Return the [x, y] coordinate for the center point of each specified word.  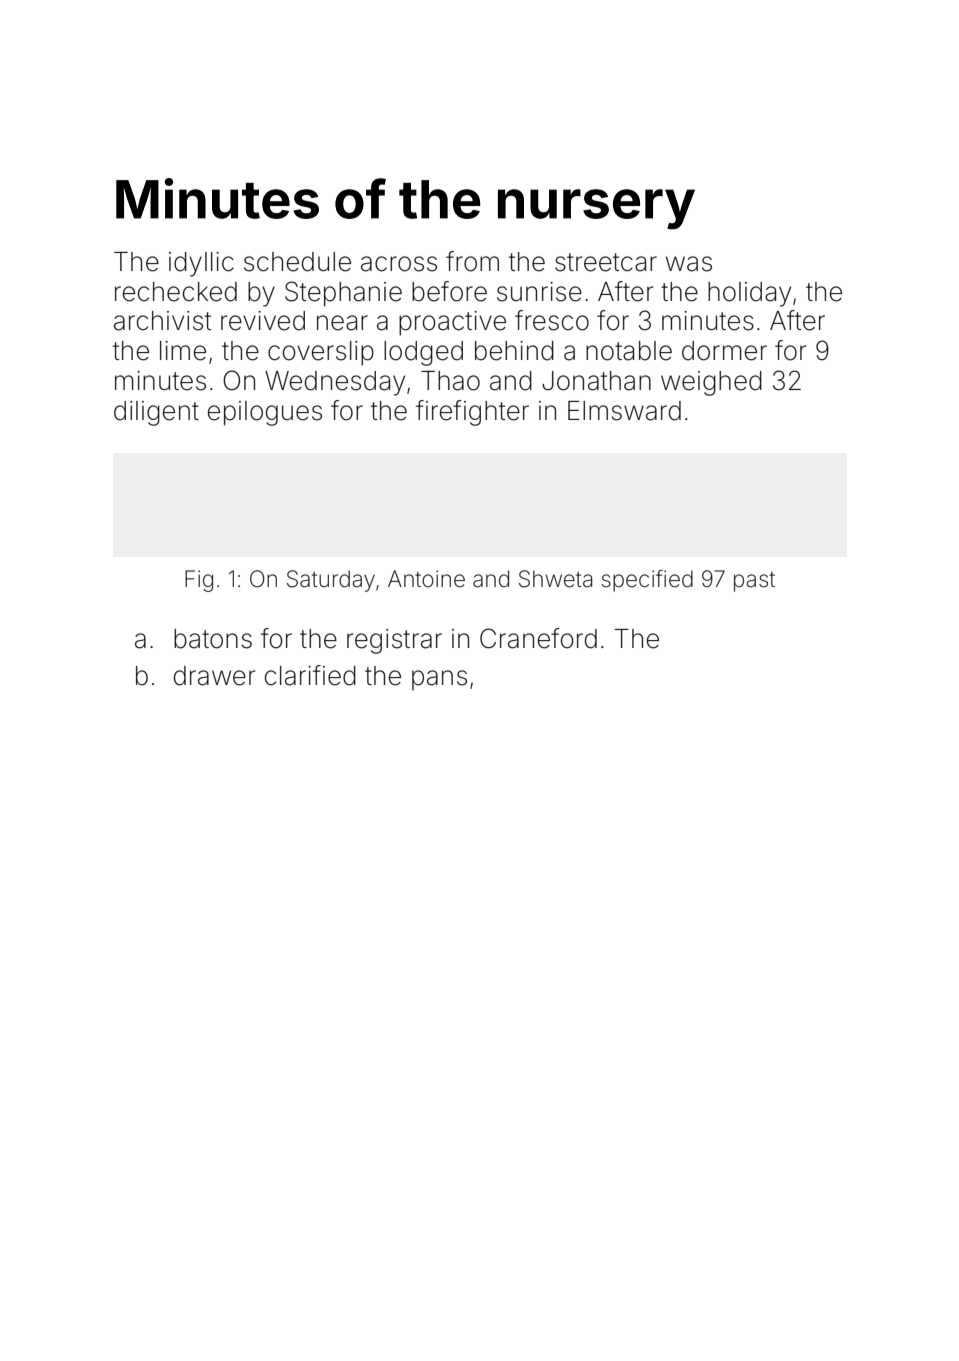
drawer [214, 676]
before [449, 291]
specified [647, 581]
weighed [711, 383]
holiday [749, 294]
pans [439, 680]
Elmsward [624, 411]
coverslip [321, 353]
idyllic [201, 264]
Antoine [426, 579]
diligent [156, 413]
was [689, 264]
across [399, 264]
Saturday [331, 581]
